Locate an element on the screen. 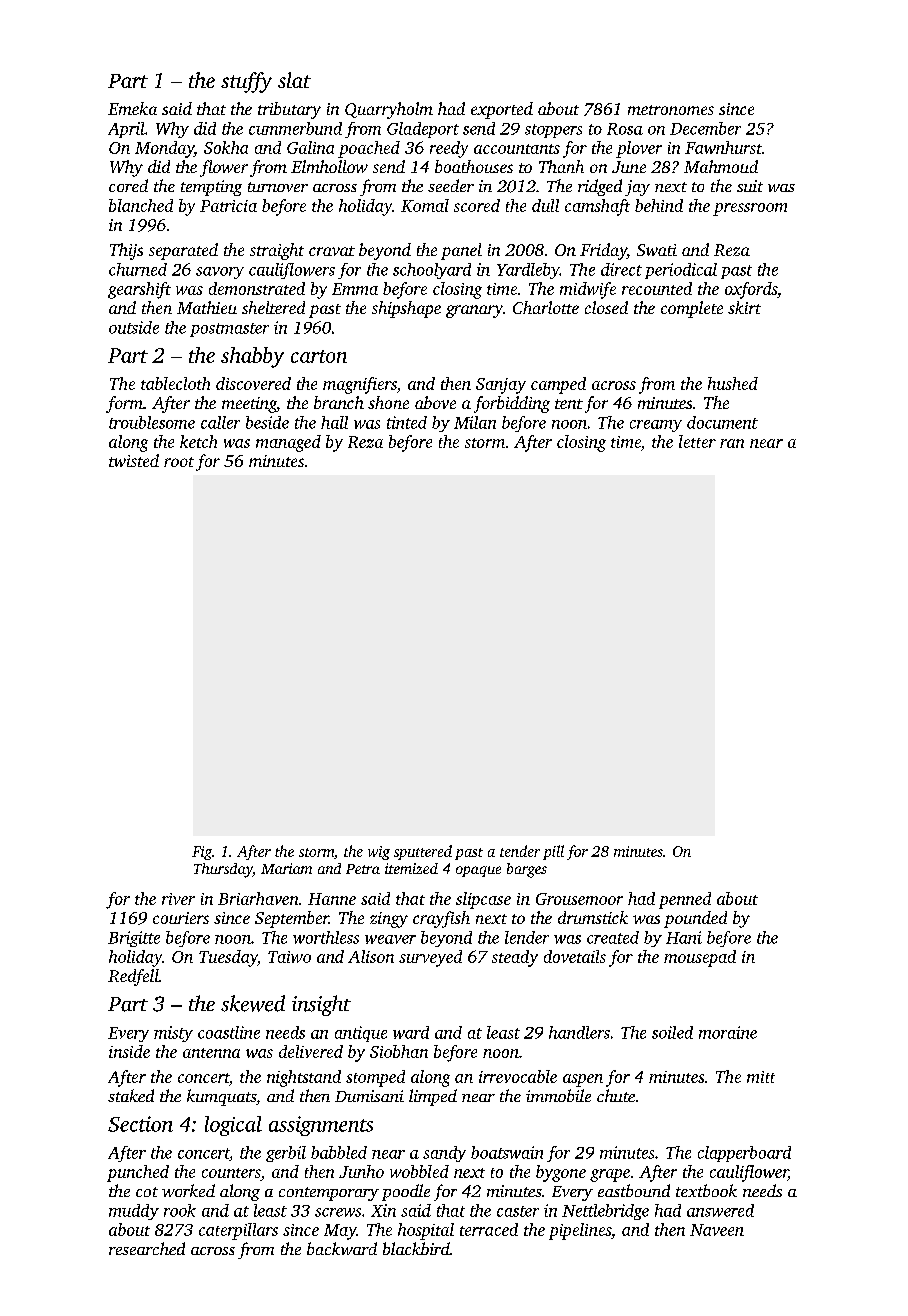  exported is located at coordinates (502, 110).
